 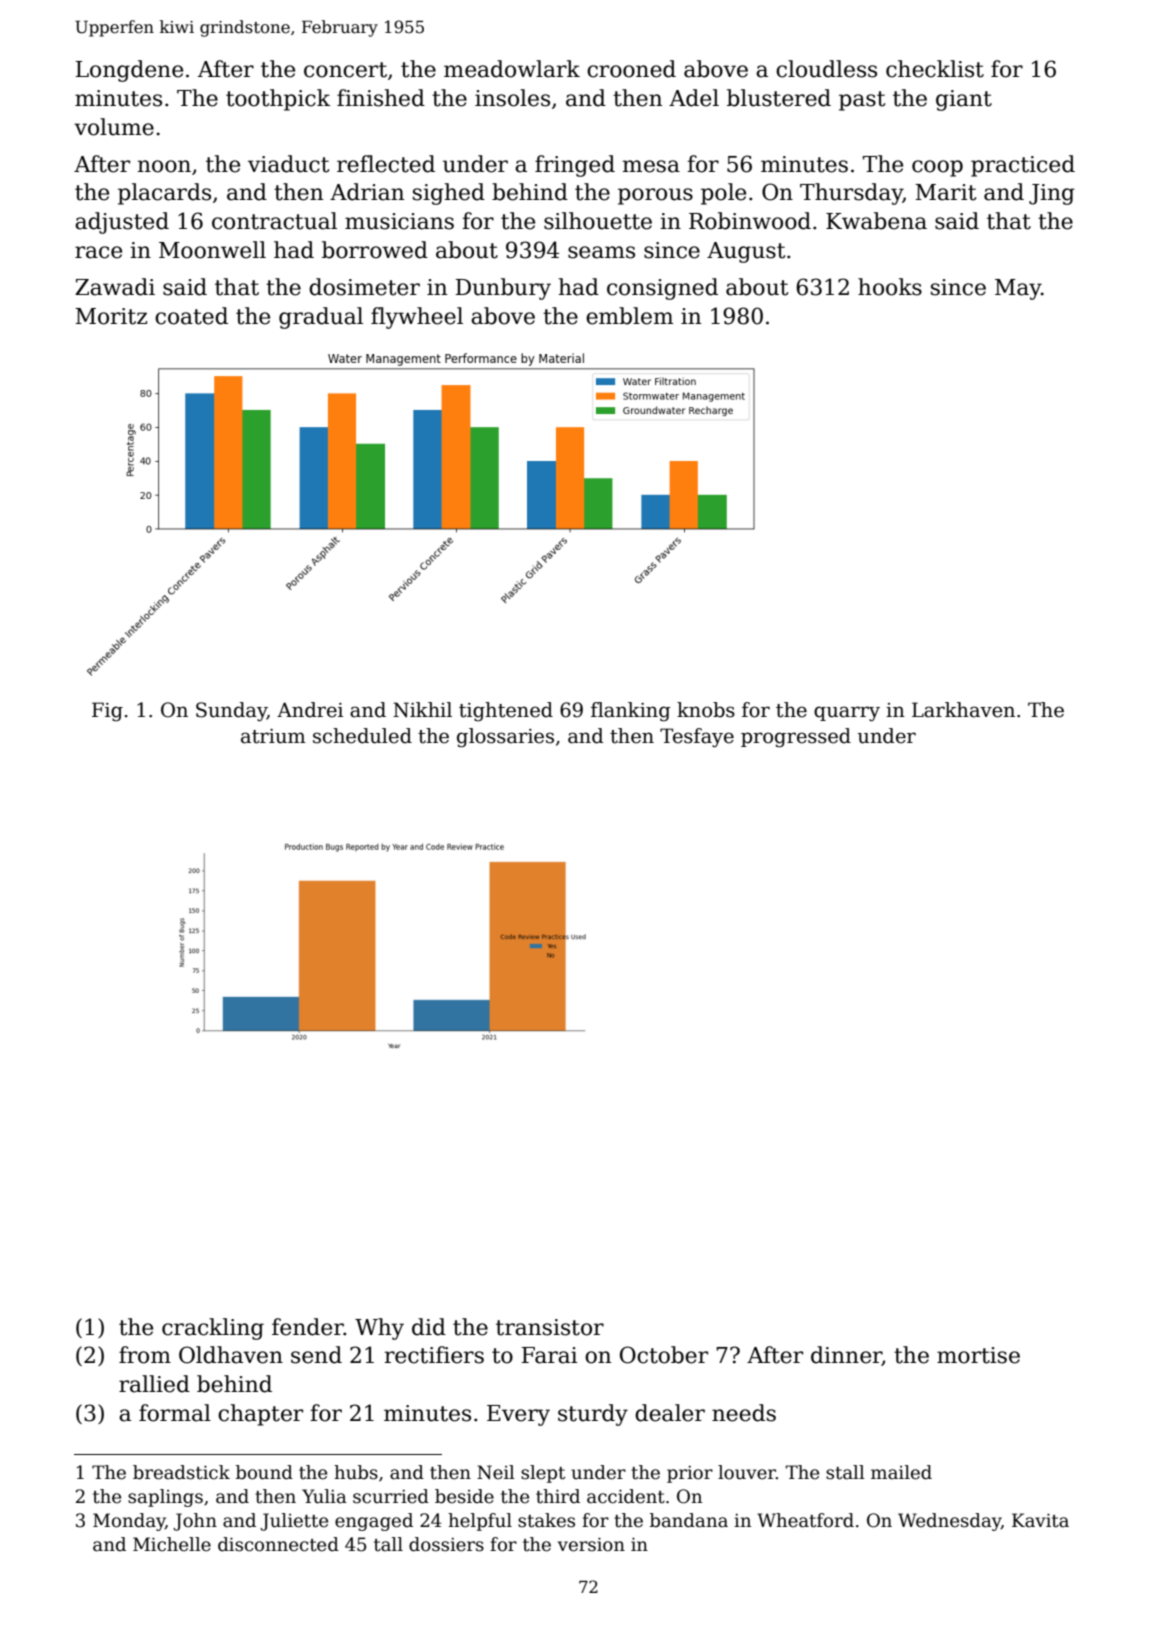 What do you see at coordinates (274, 221) in the screenshot?
I see `contractual` at bounding box center [274, 221].
